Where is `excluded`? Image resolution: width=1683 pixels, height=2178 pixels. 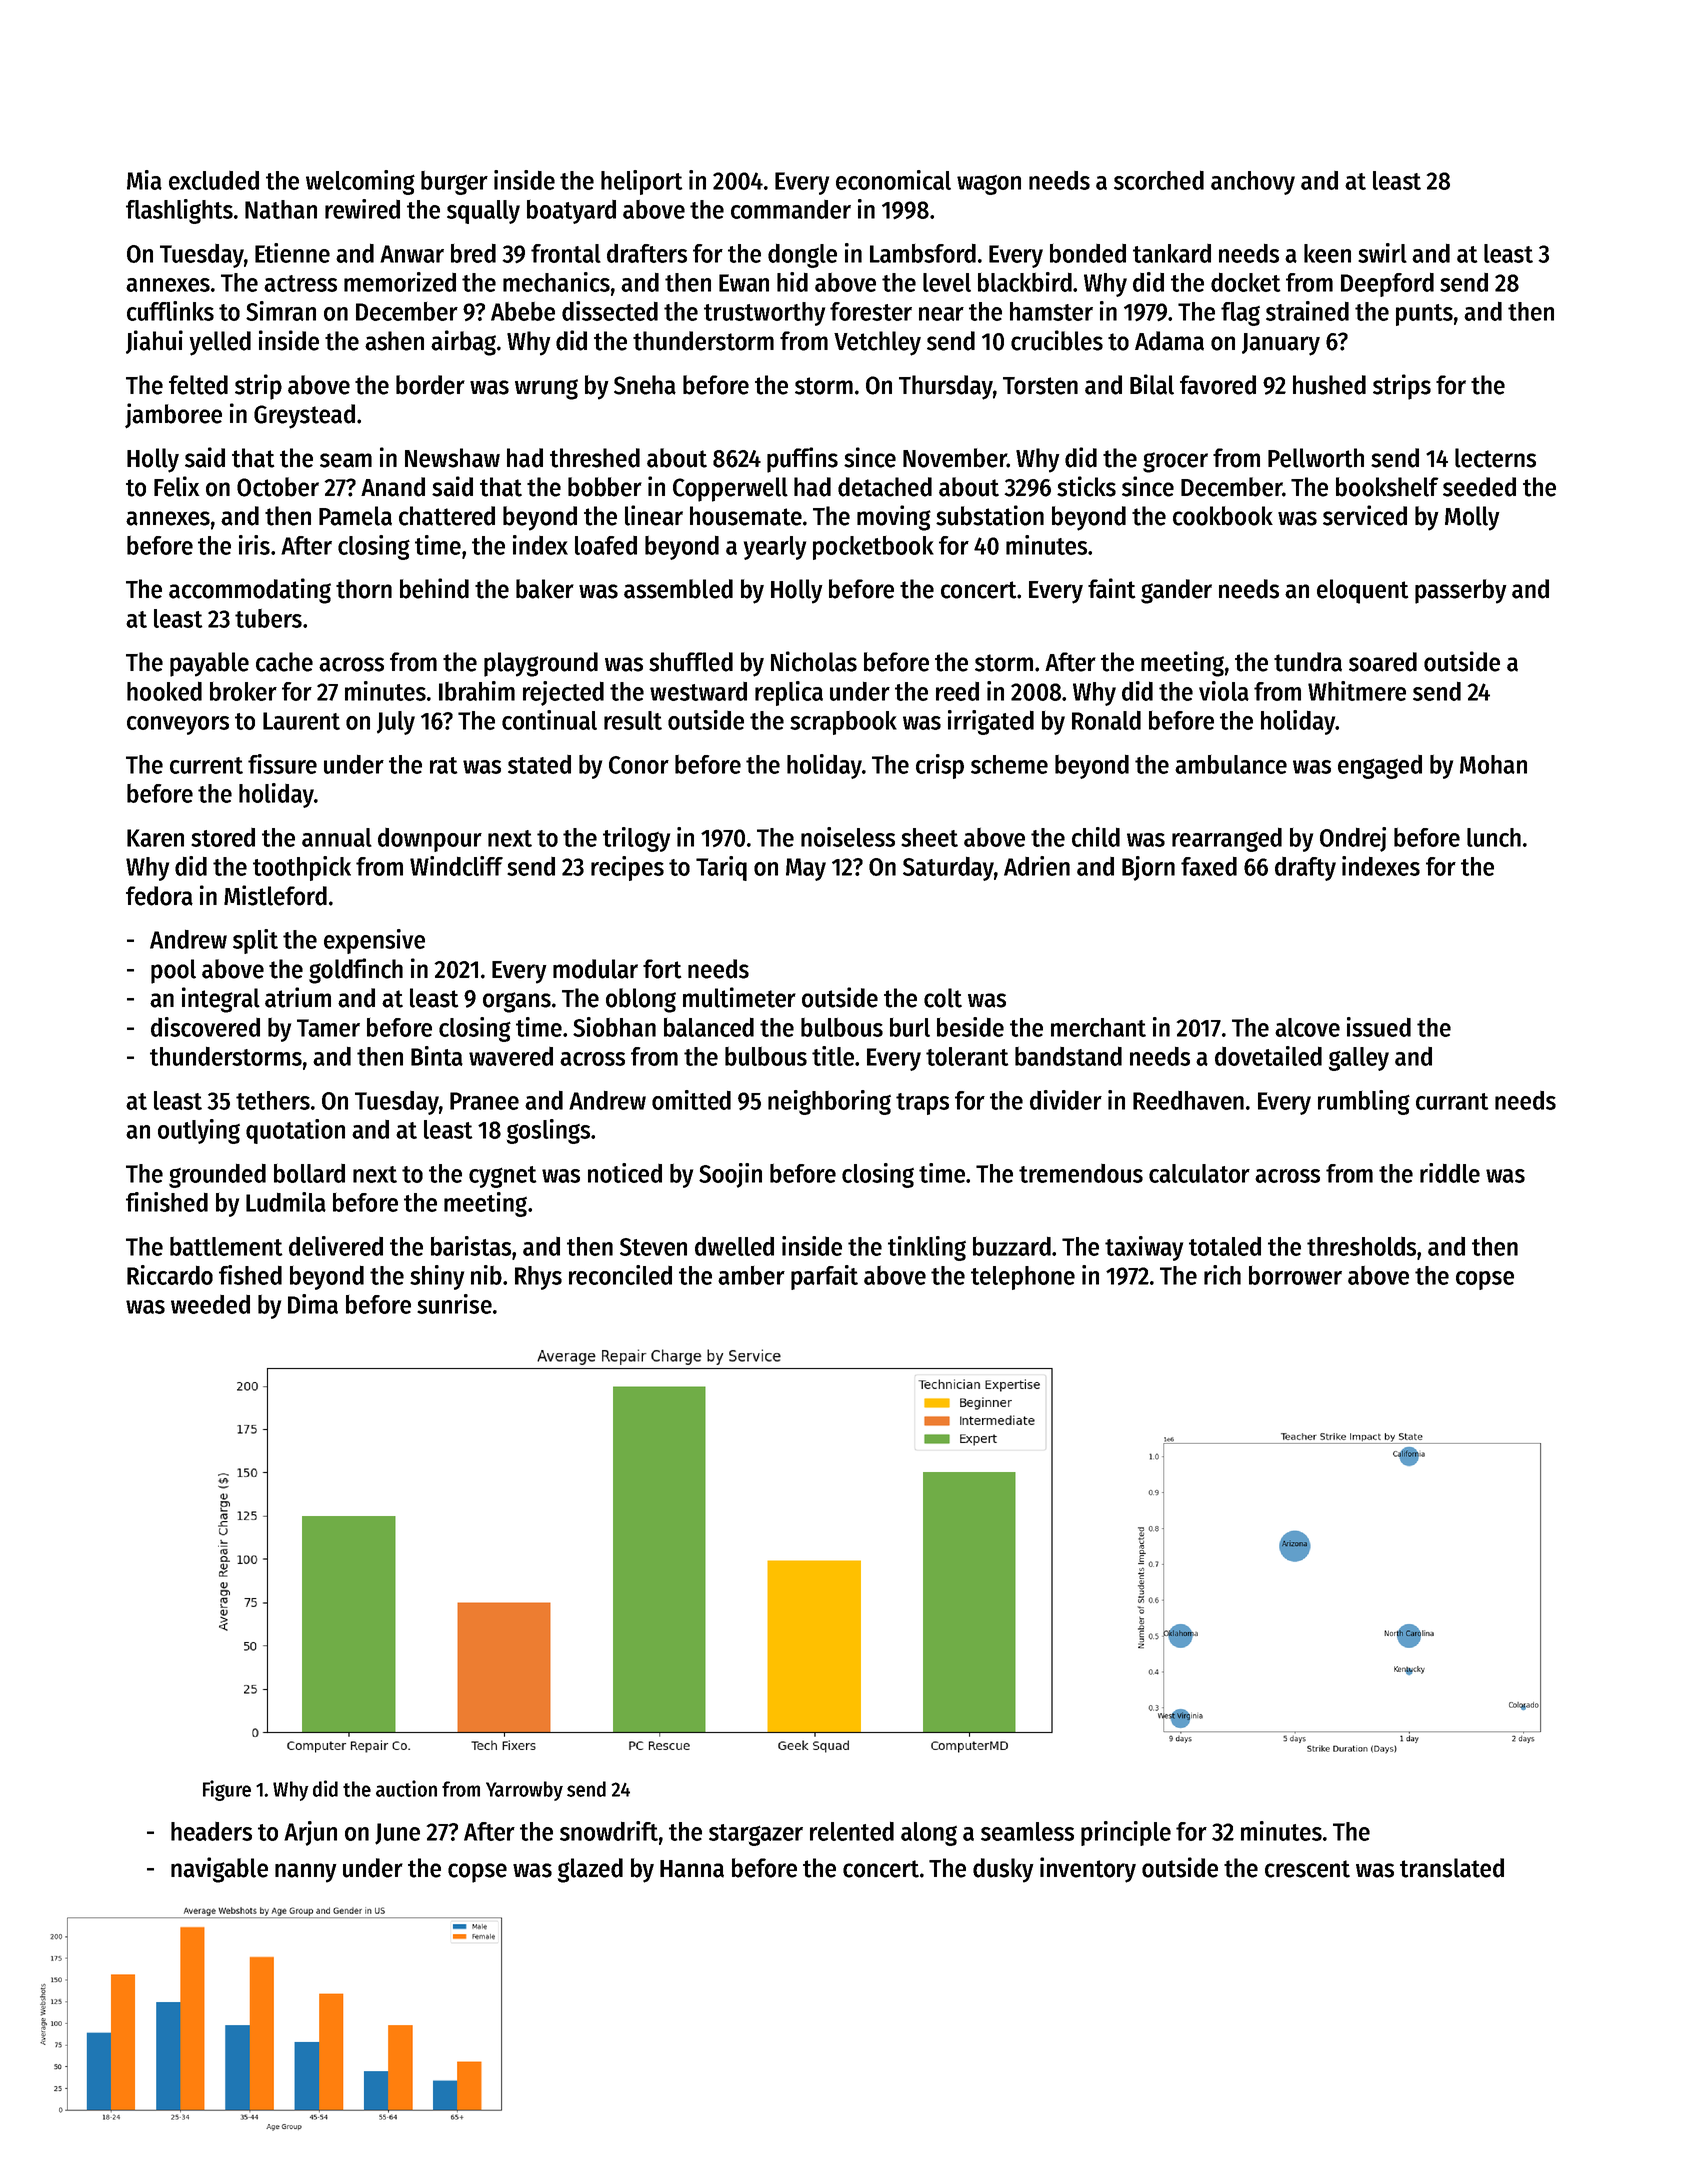 excluded is located at coordinates (214, 180).
